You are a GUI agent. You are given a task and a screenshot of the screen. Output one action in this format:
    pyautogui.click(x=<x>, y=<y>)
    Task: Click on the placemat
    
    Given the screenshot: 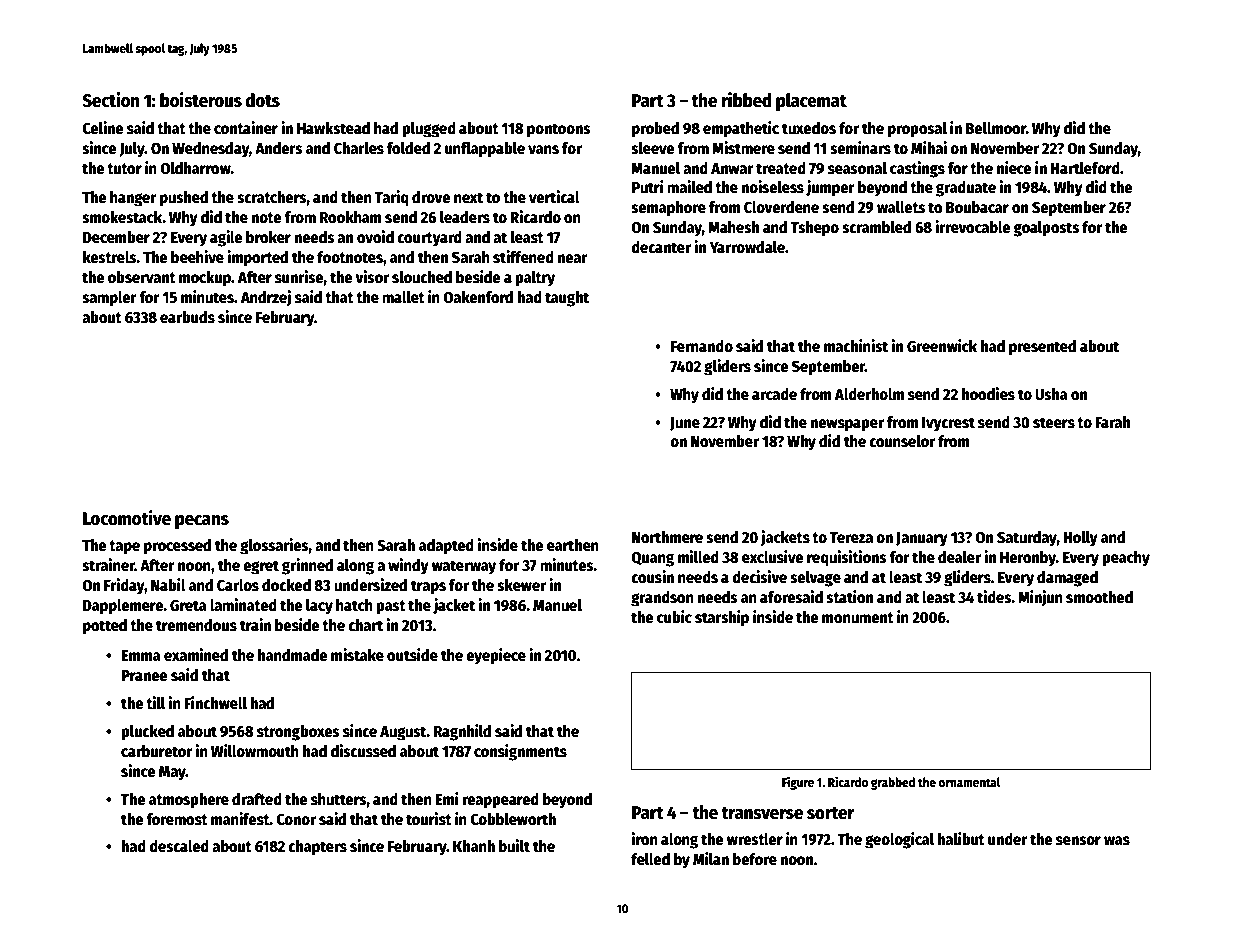 What is the action you would take?
    pyautogui.click(x=811, y=102)
